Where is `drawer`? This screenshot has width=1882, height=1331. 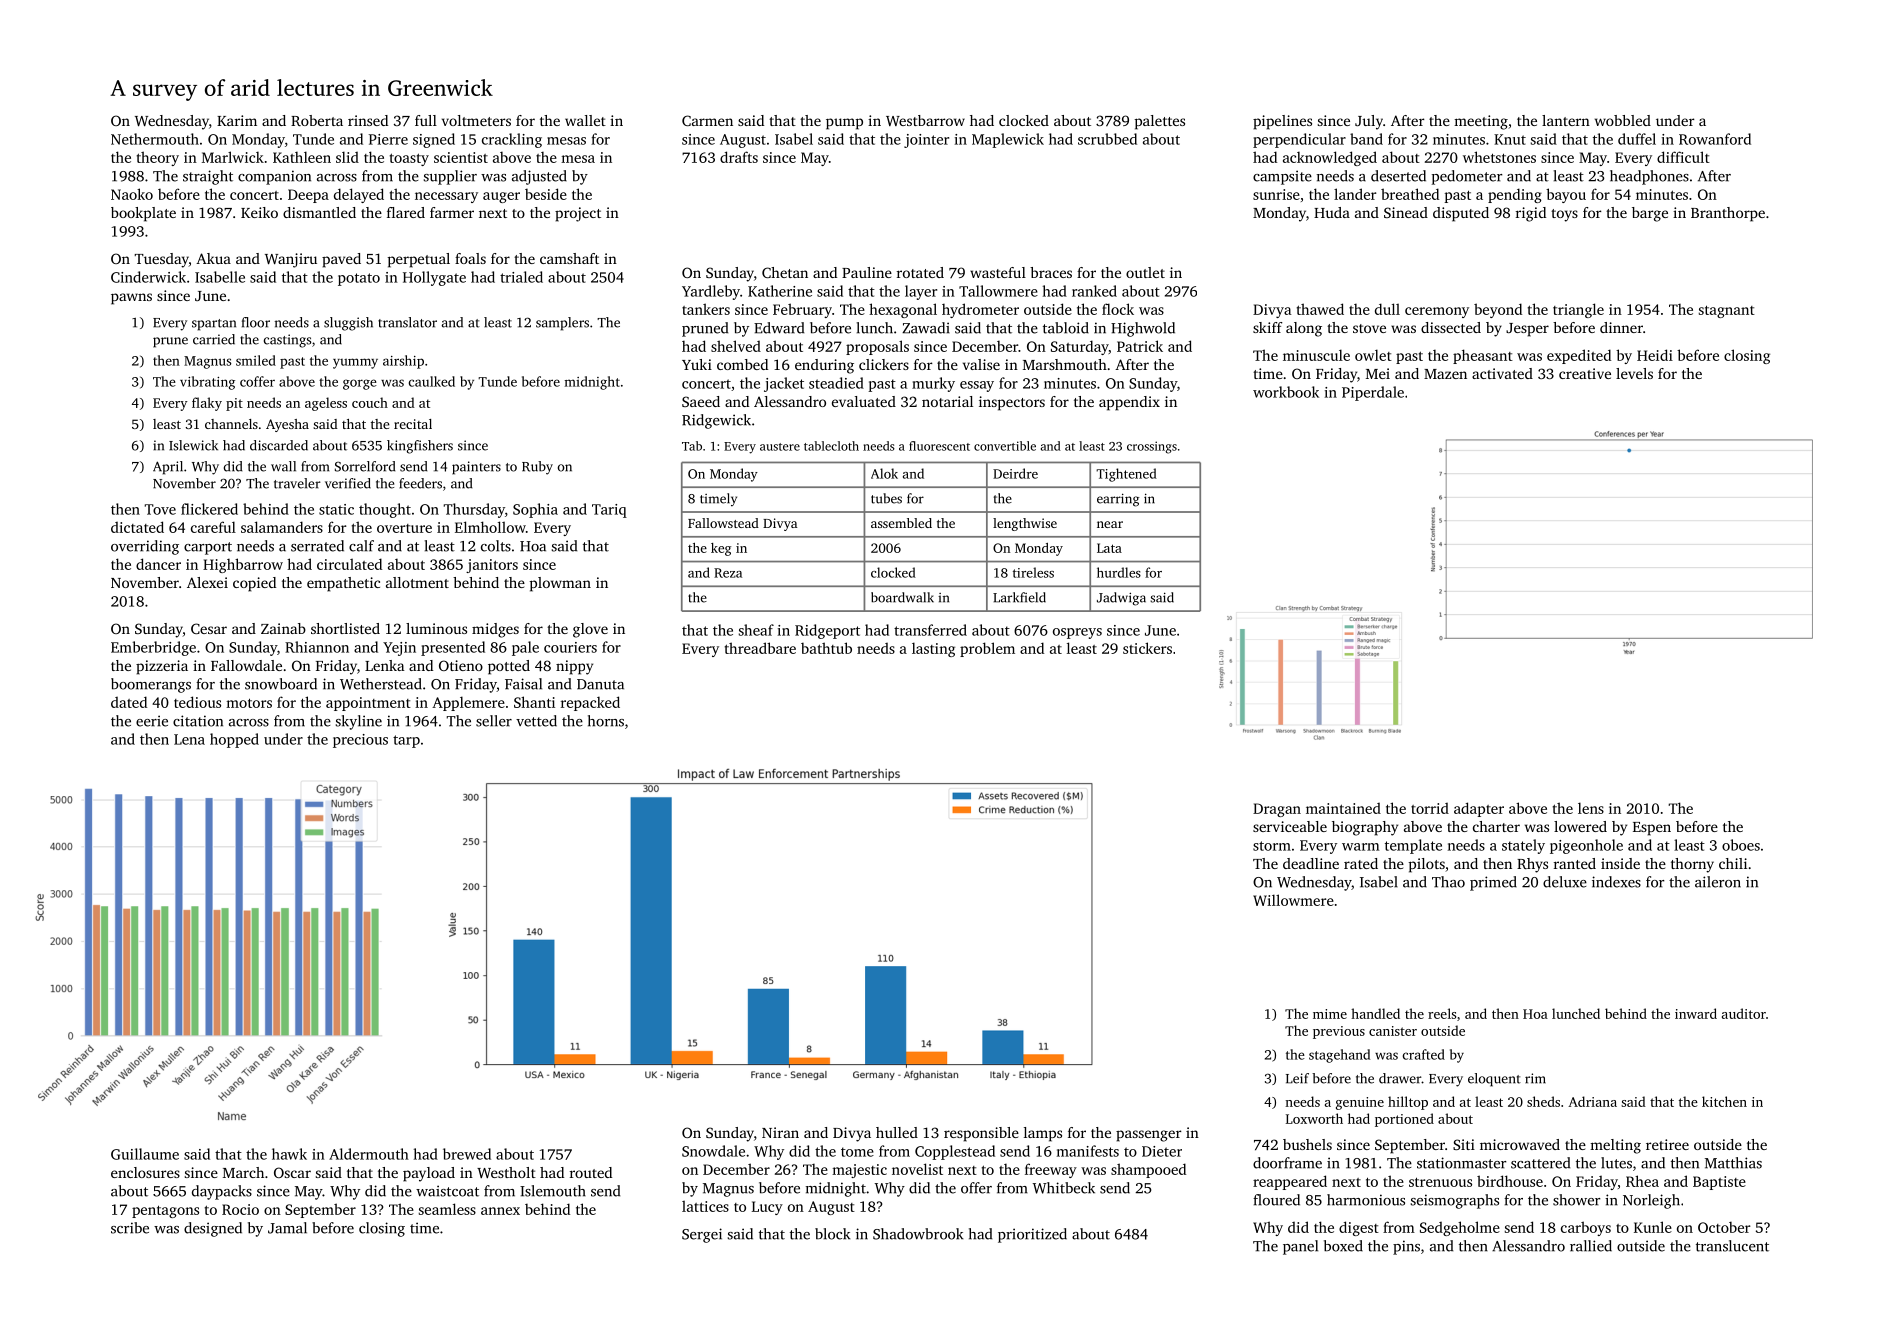 drawer is located at coordinates (1400, 1078).
